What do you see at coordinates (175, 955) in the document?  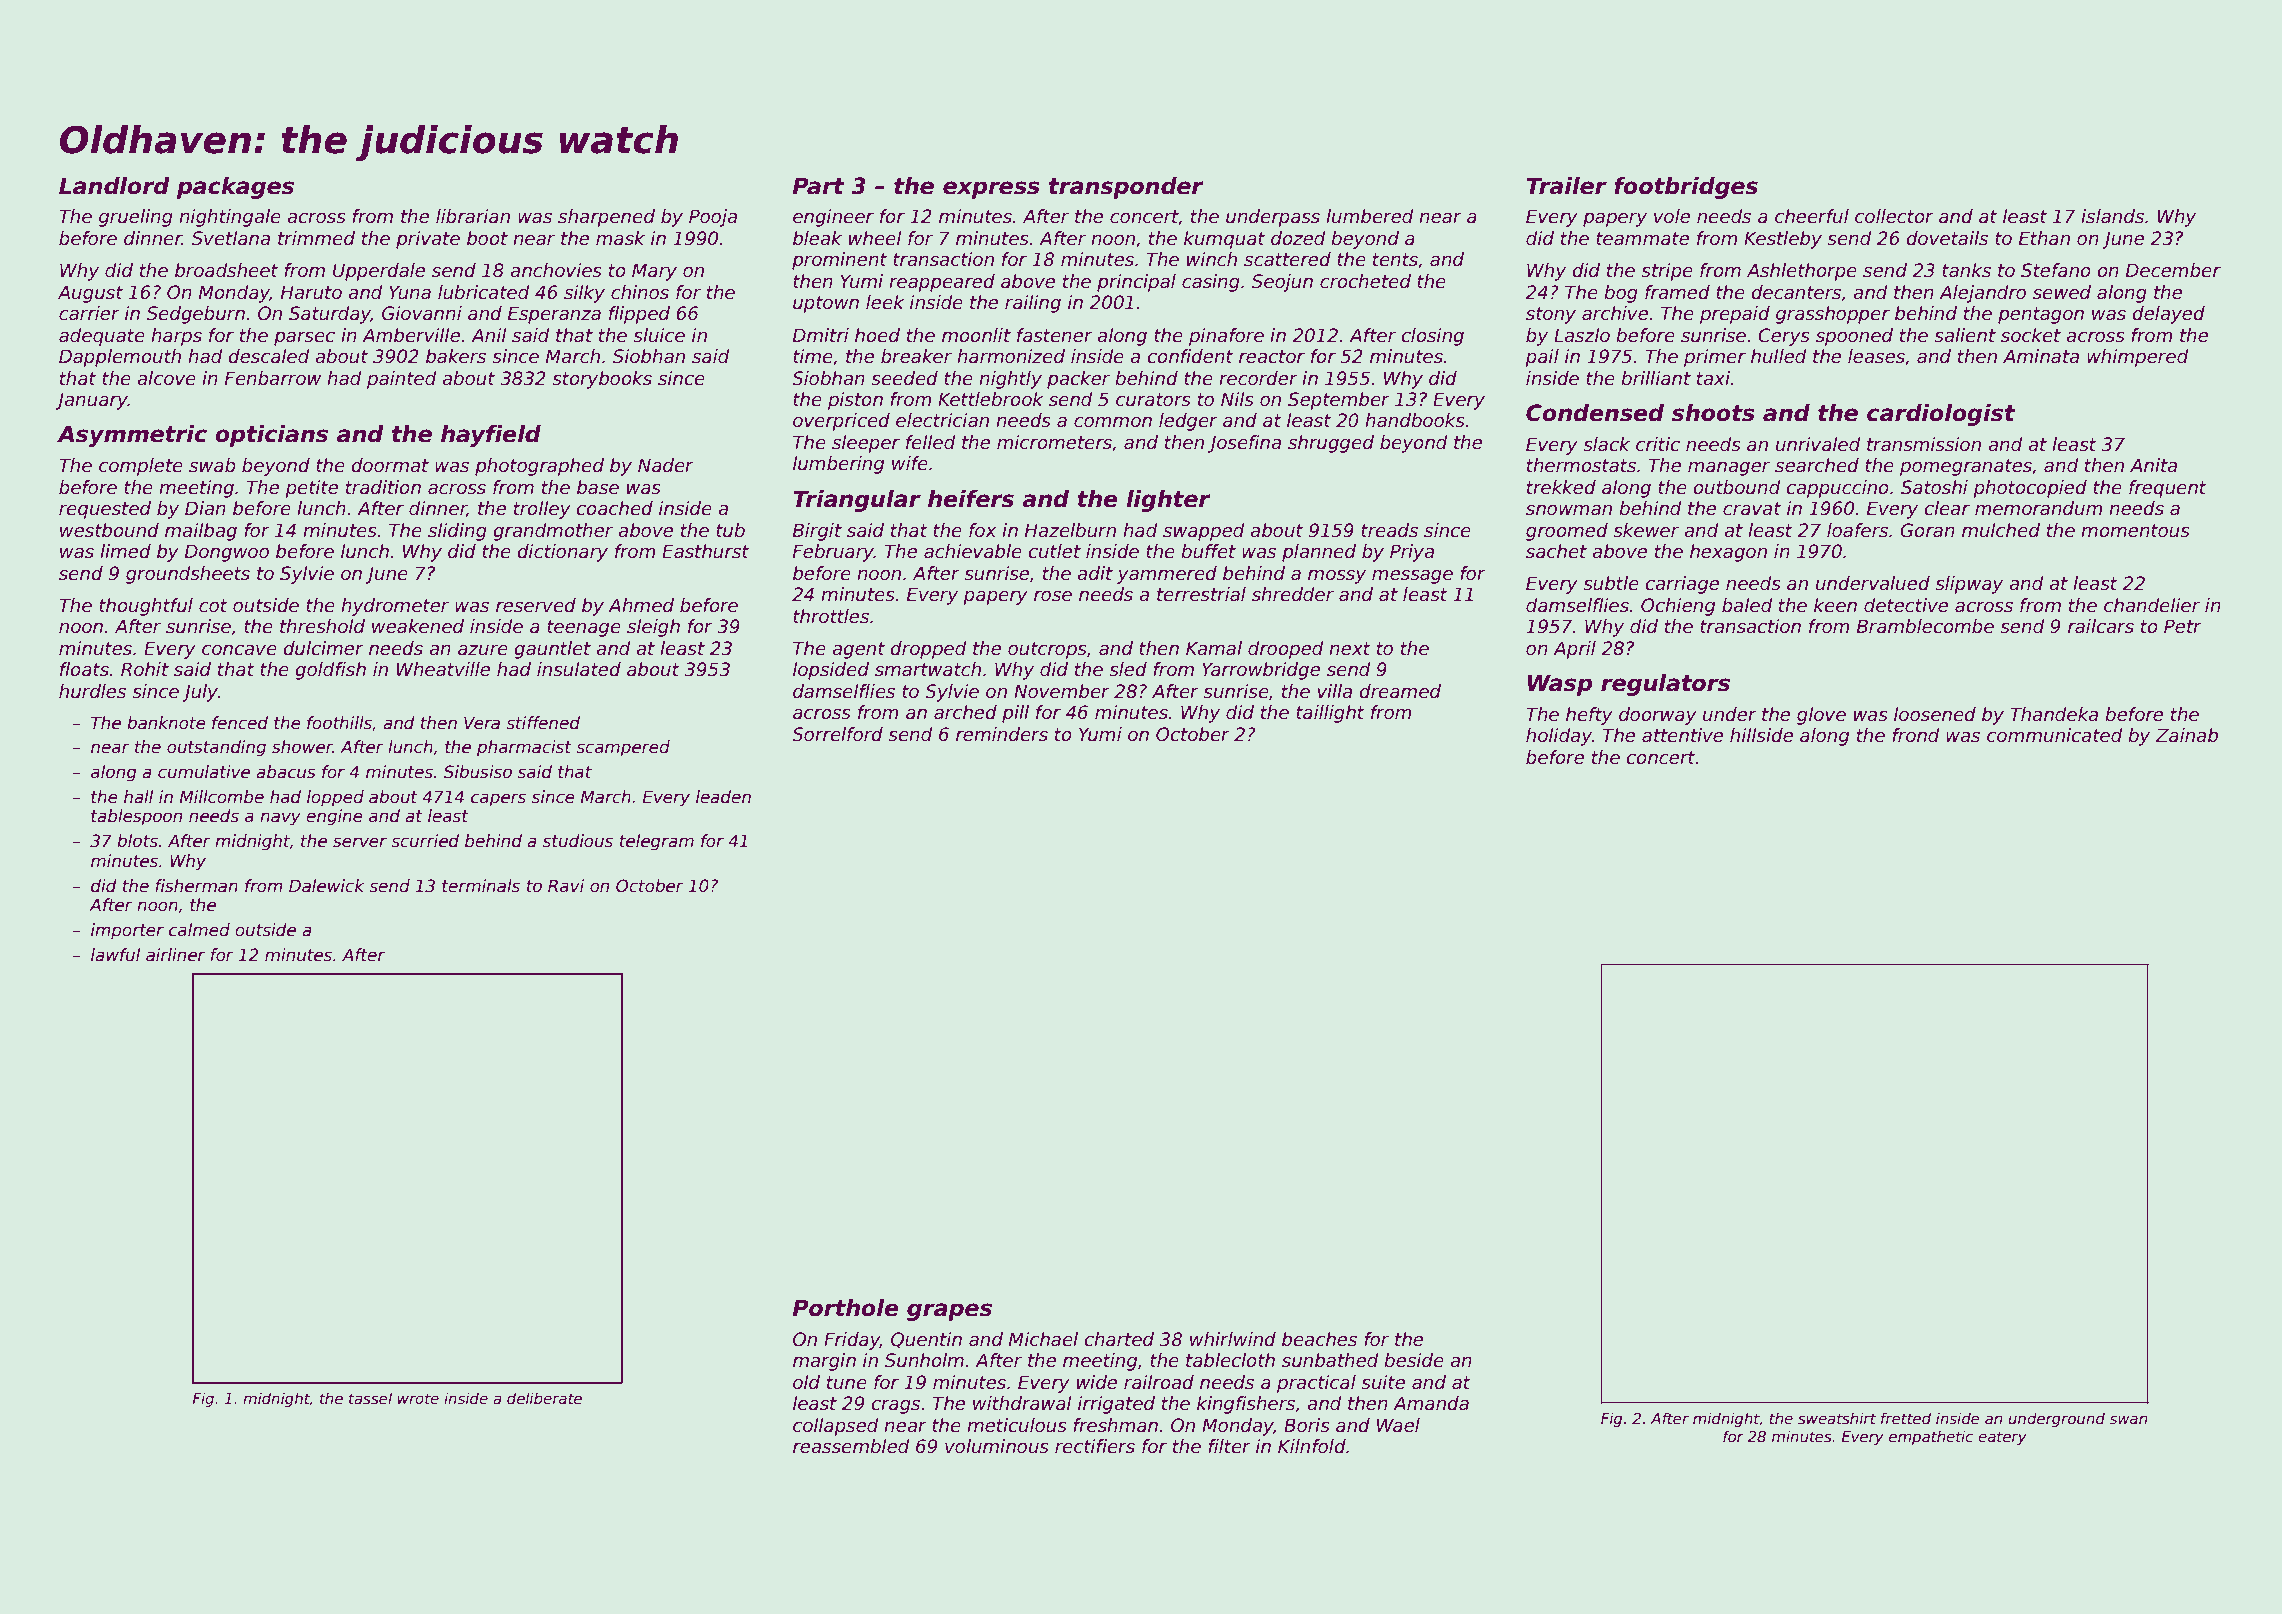 I see `airliner` at bounding box center [175, 955].
